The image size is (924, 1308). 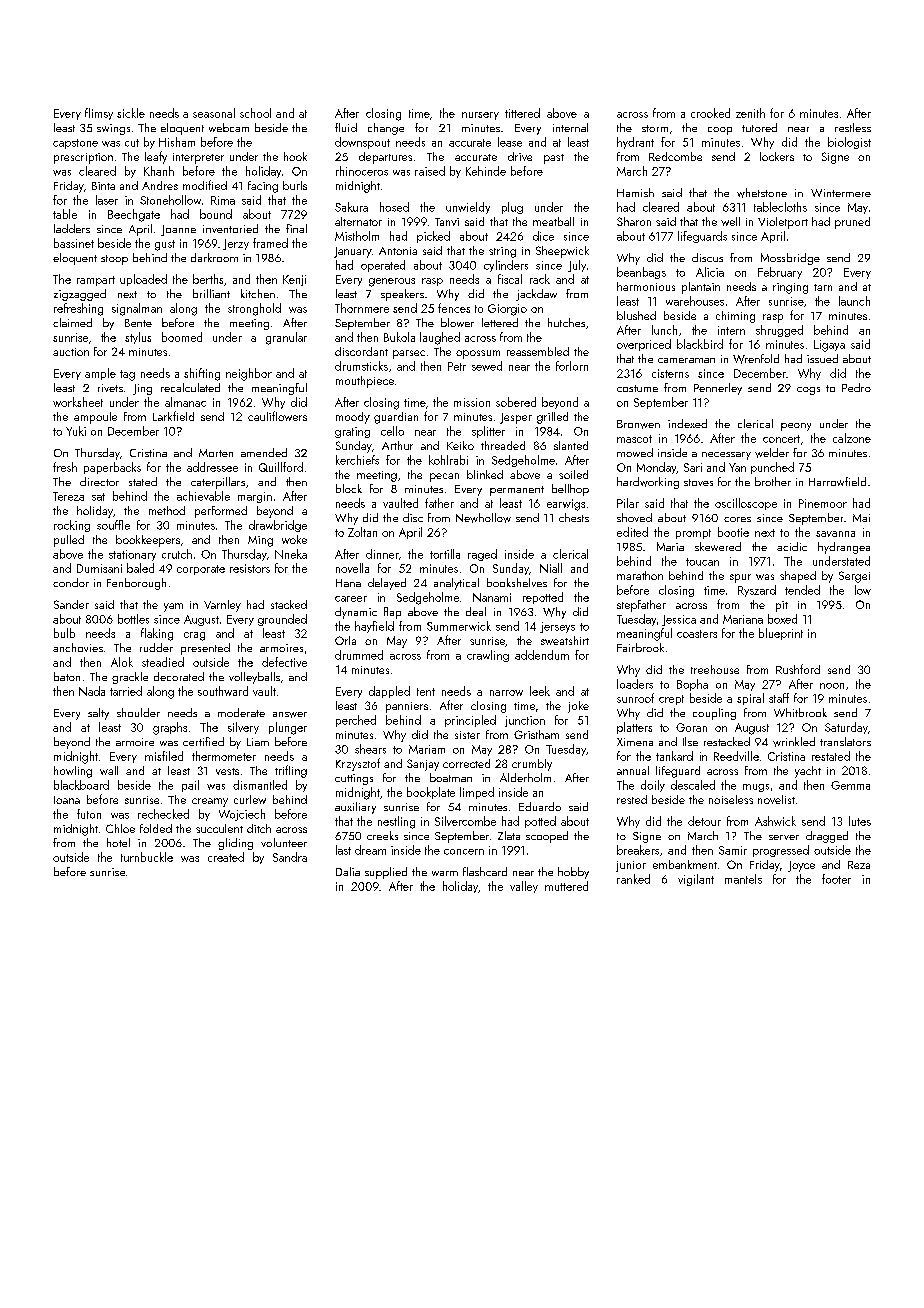 I want to click on supplied, so click(x=386, y=873).
